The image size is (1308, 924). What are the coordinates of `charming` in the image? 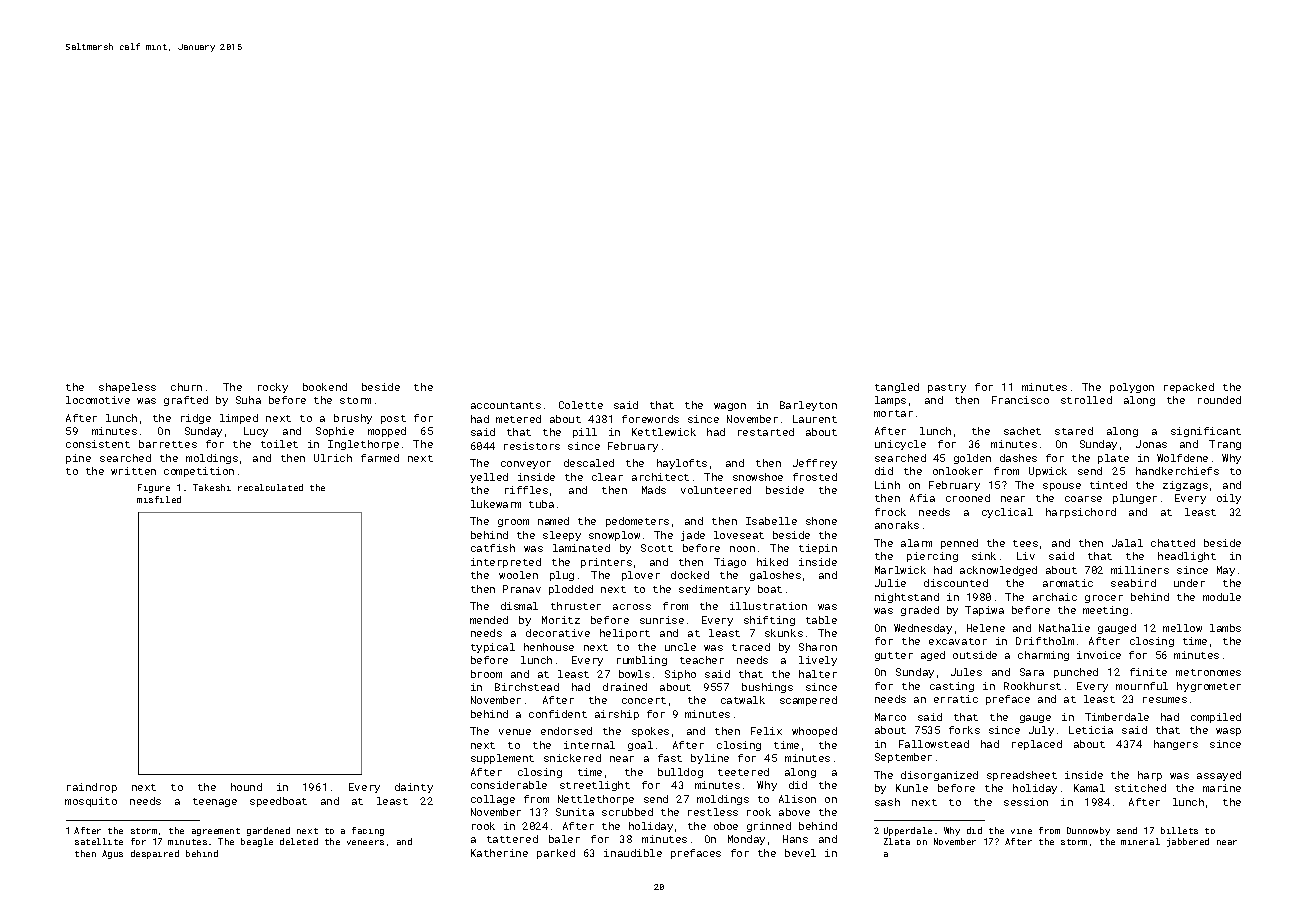 It's located at (1043, 656).
